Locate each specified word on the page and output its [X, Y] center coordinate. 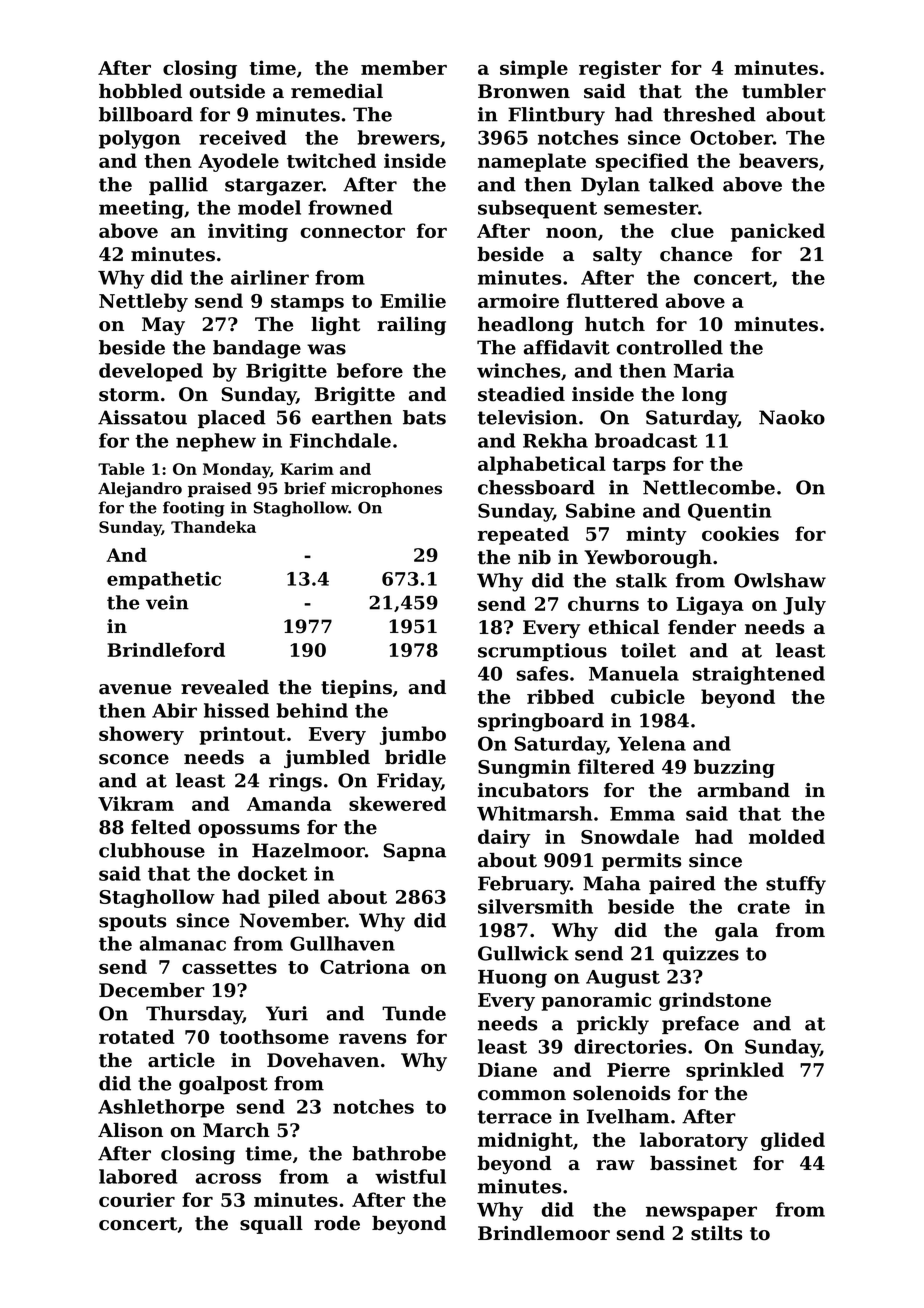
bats [424, 417]
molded [787, 836]
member [404, 67]
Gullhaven [342, 943]
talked [681, 184]
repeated [523, 535]
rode [337, 1223]
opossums [249, 831]
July [804, 605]
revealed [225, 687]
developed [151, 372]
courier [137, 1199]
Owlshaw [780, 580]
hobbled [140, 91]
